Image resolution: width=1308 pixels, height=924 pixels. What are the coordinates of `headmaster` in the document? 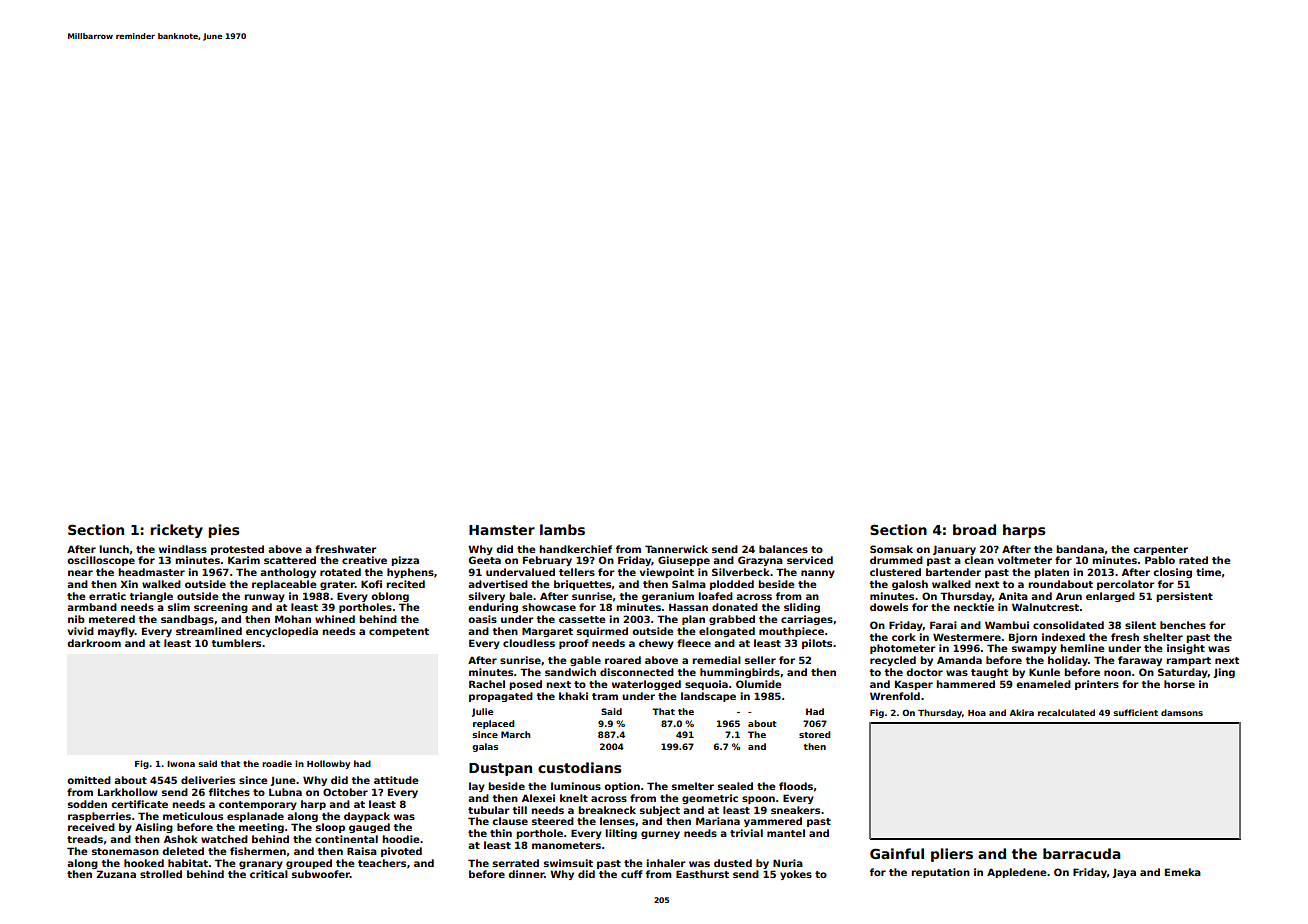 It's located at (151, 572).
